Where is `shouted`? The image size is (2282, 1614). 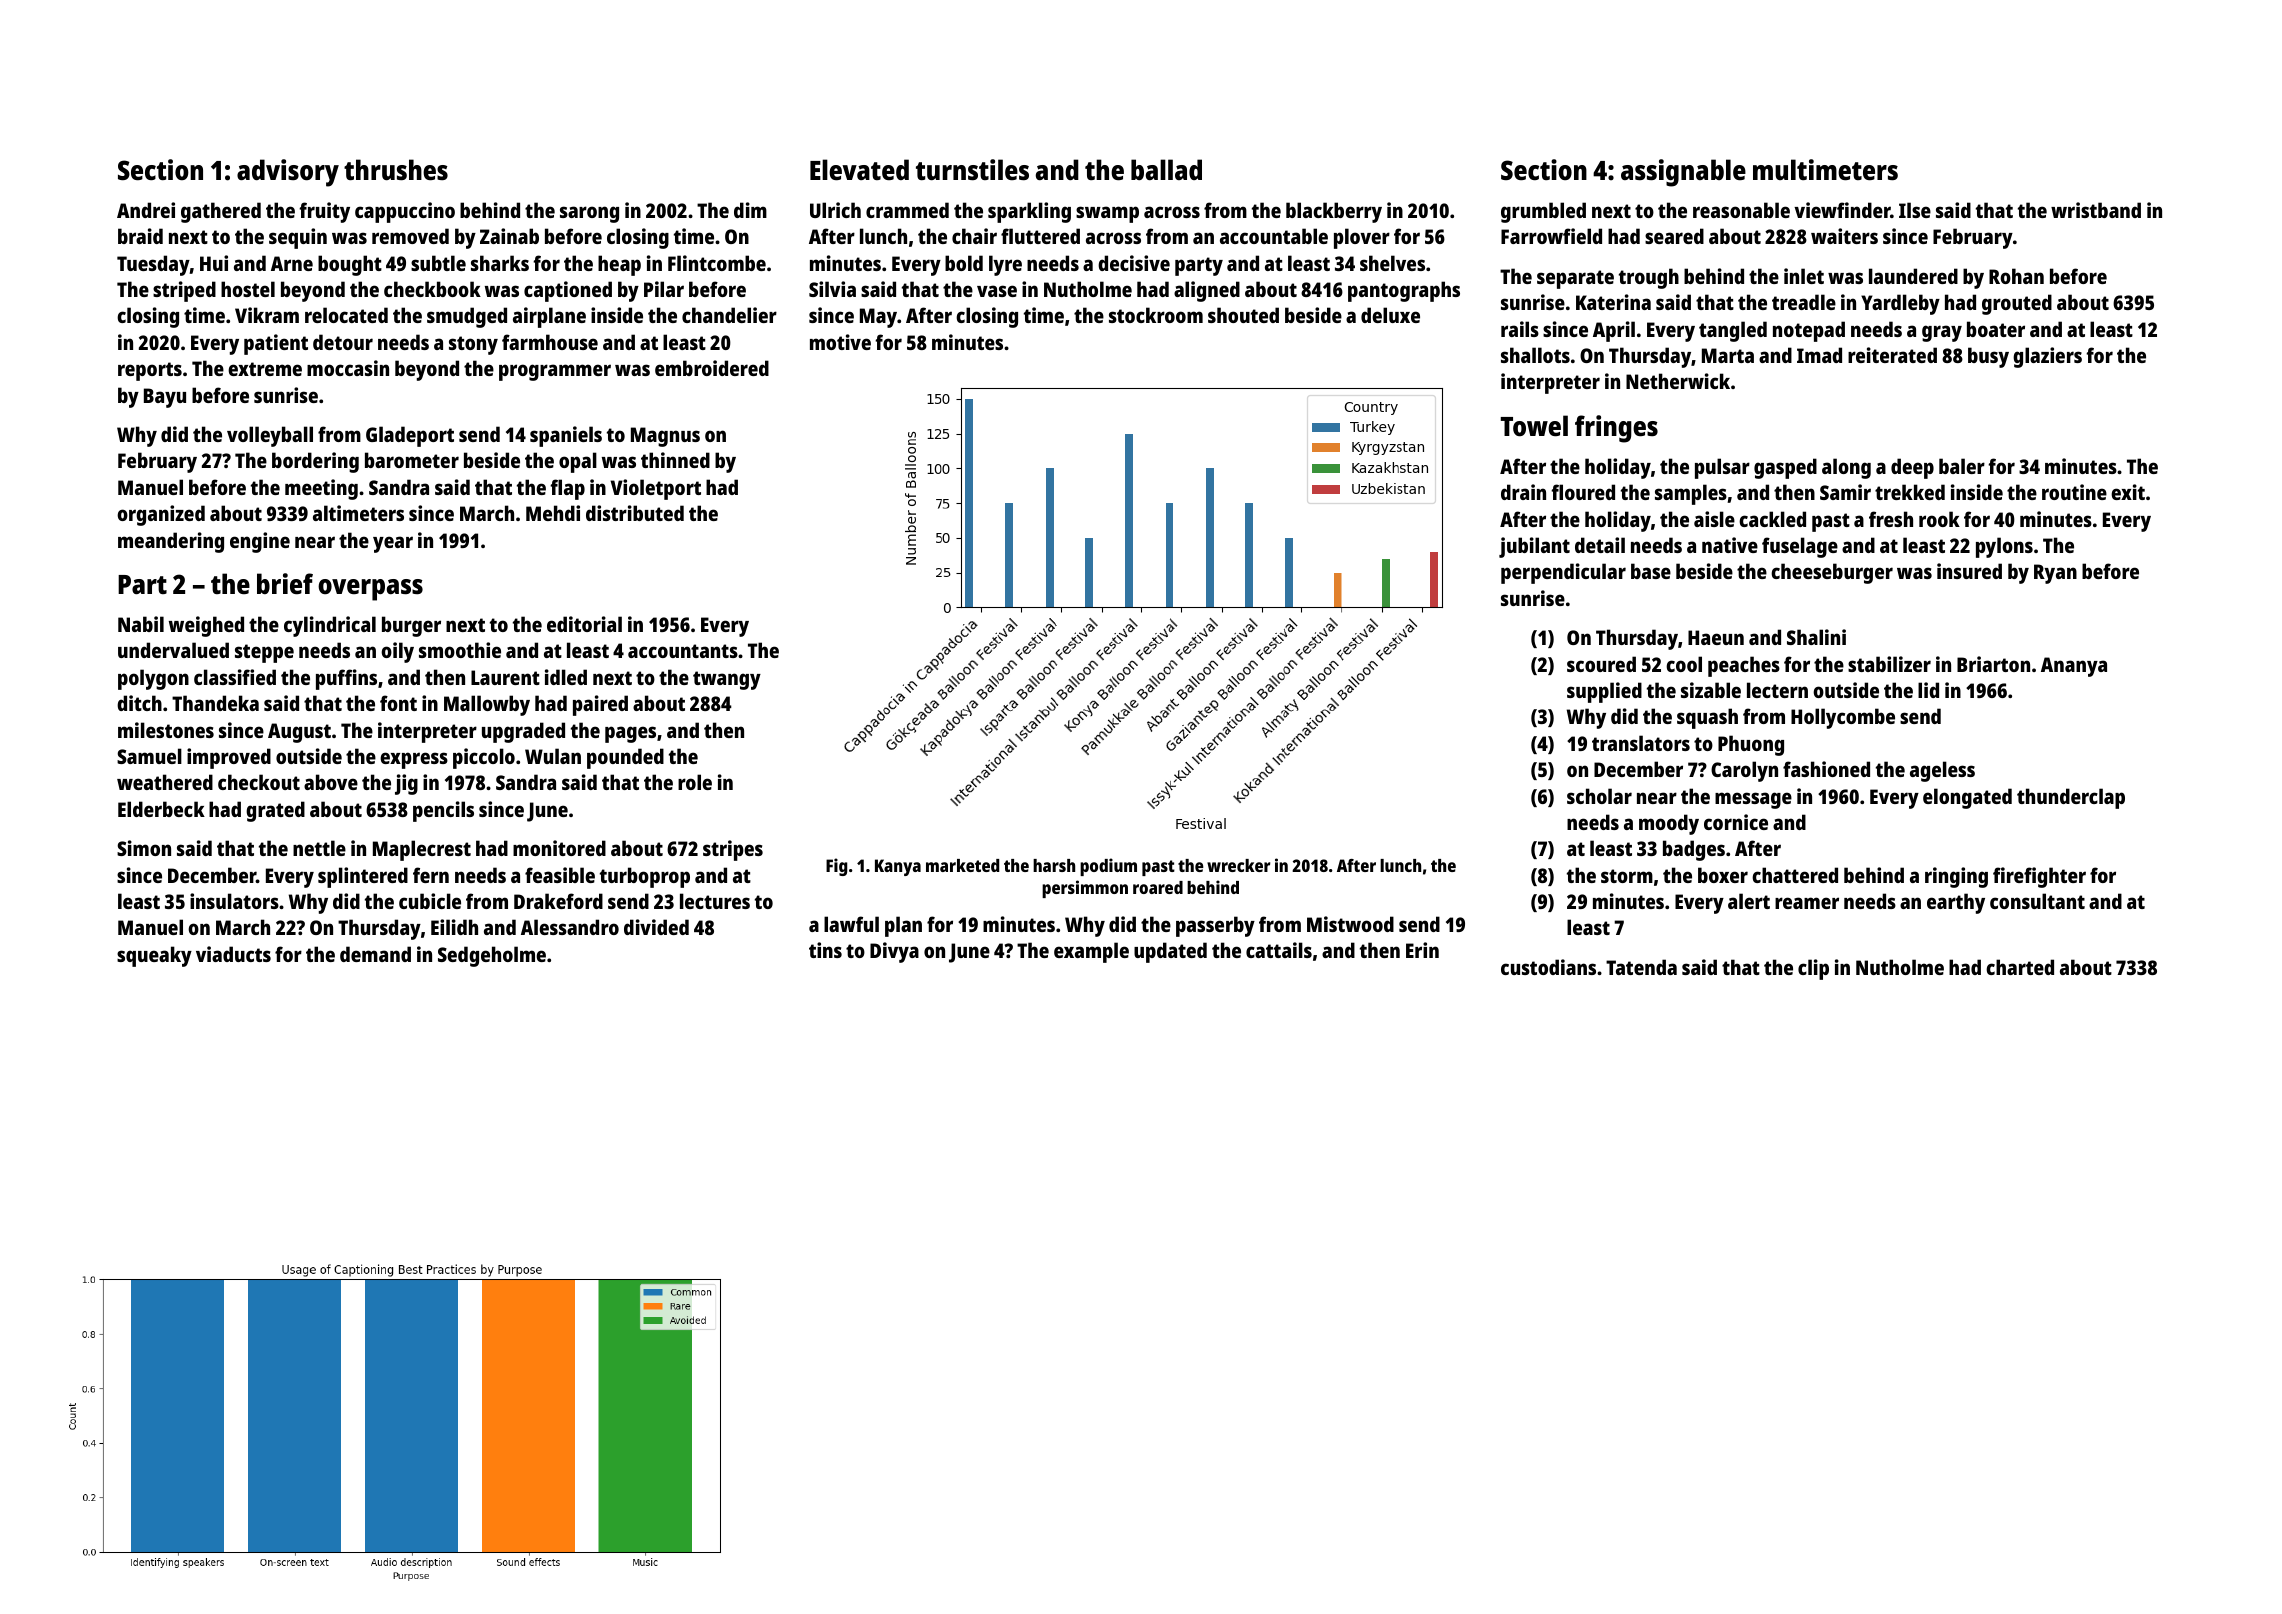 shouted is located at coordinates (1243, 315).
